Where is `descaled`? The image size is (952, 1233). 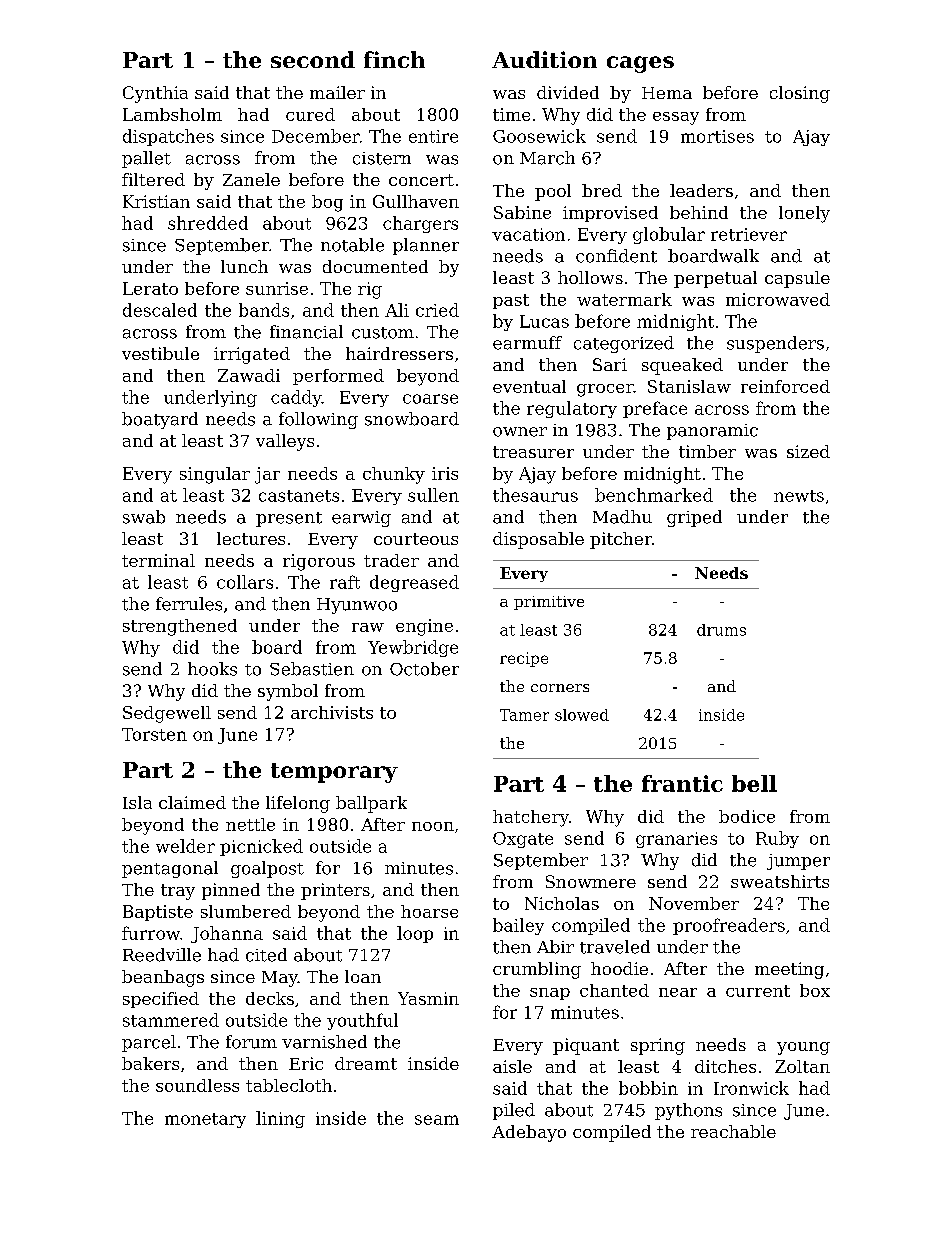
descaled is located at coordinates (160, 310).
